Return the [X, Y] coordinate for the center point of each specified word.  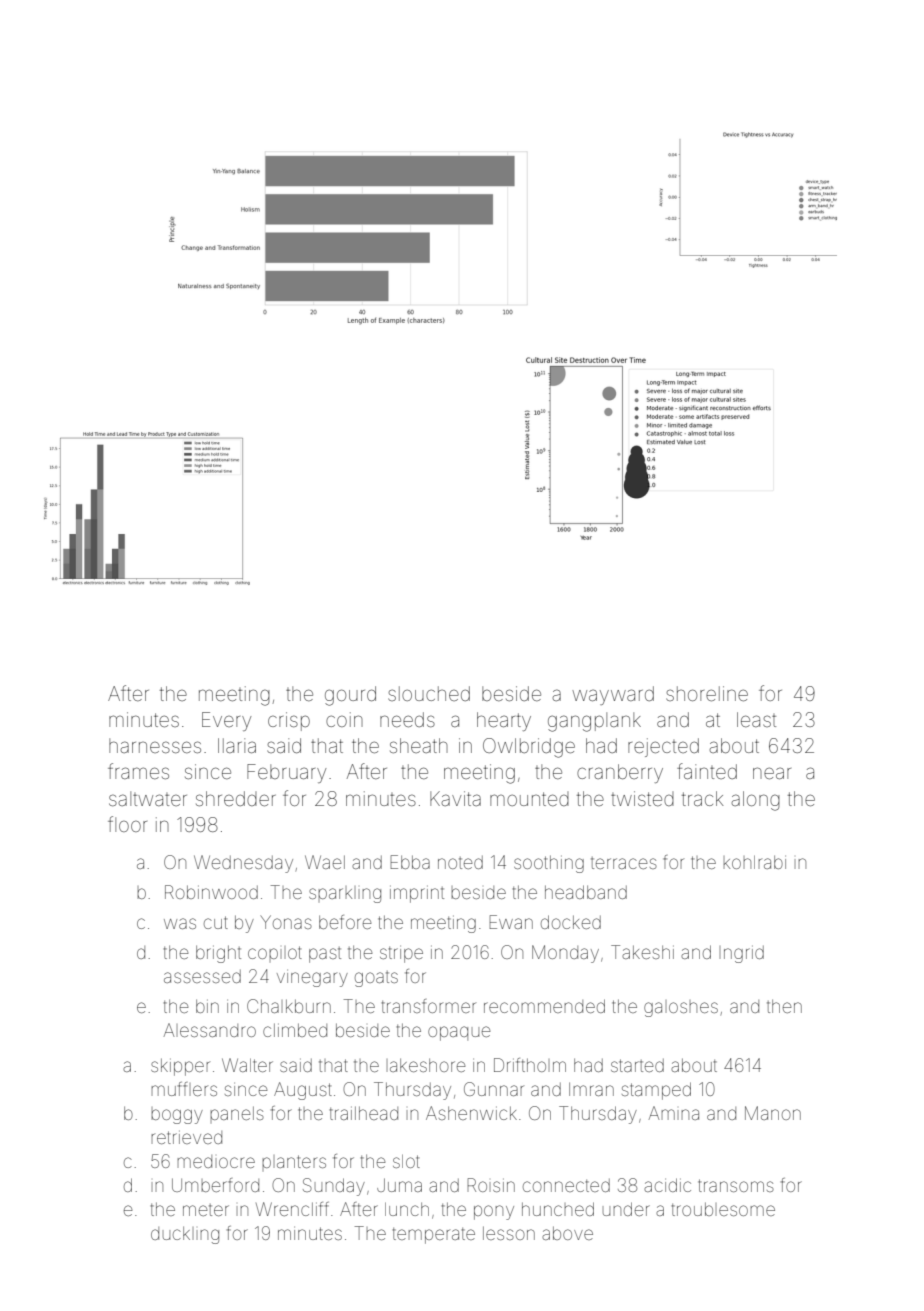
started [637, 1065]
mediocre [216, 1161]
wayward [613, 695]
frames [138, 771]
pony [494, 1212]
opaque [459, 1033]
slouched [429, 693]
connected [566, 1185]
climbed [295, 1030]
